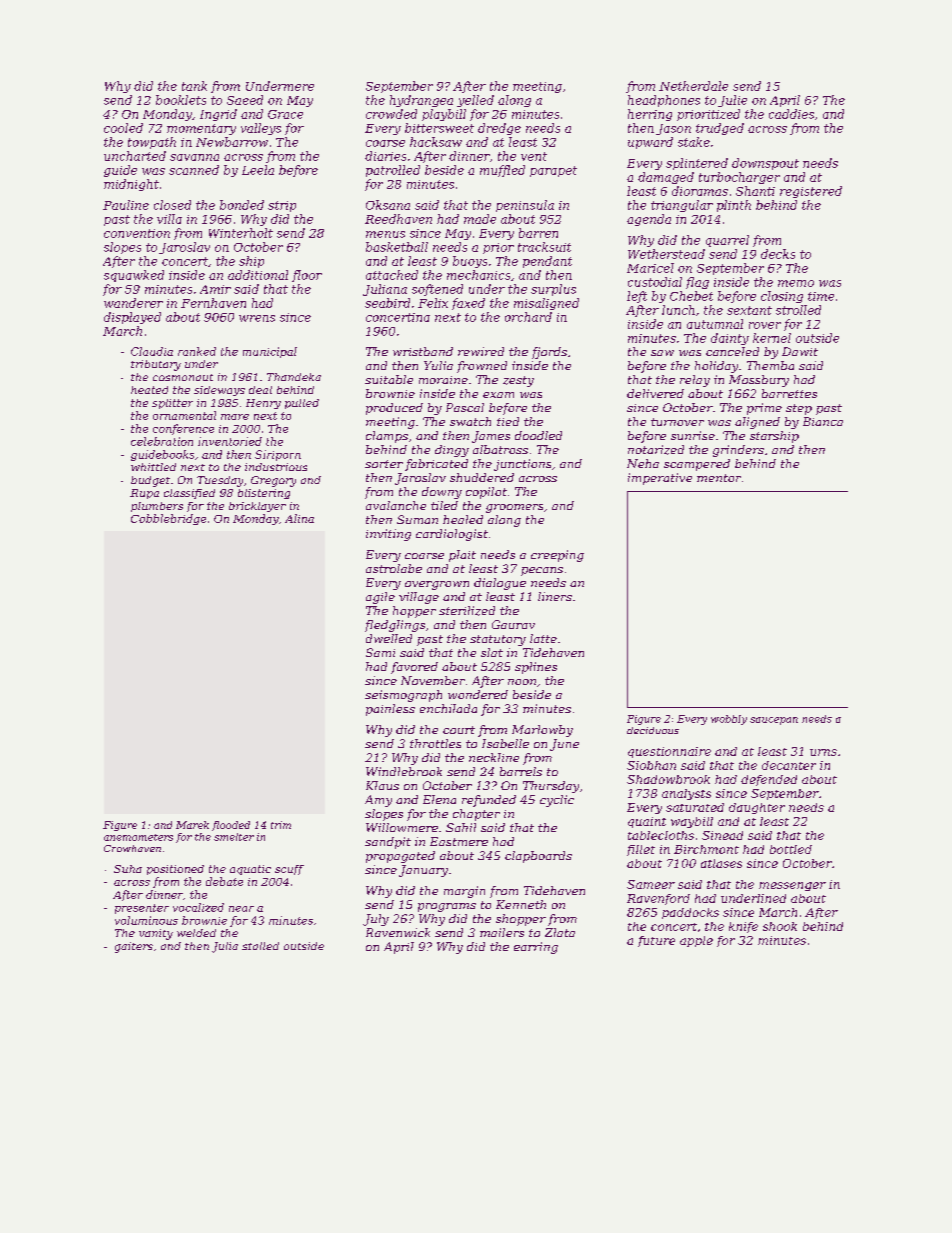 This image has height=1233, width=952. What do you see at coordinates (250, 870) in the image?
I see `aquatic` at bounding box center [250, 870].
